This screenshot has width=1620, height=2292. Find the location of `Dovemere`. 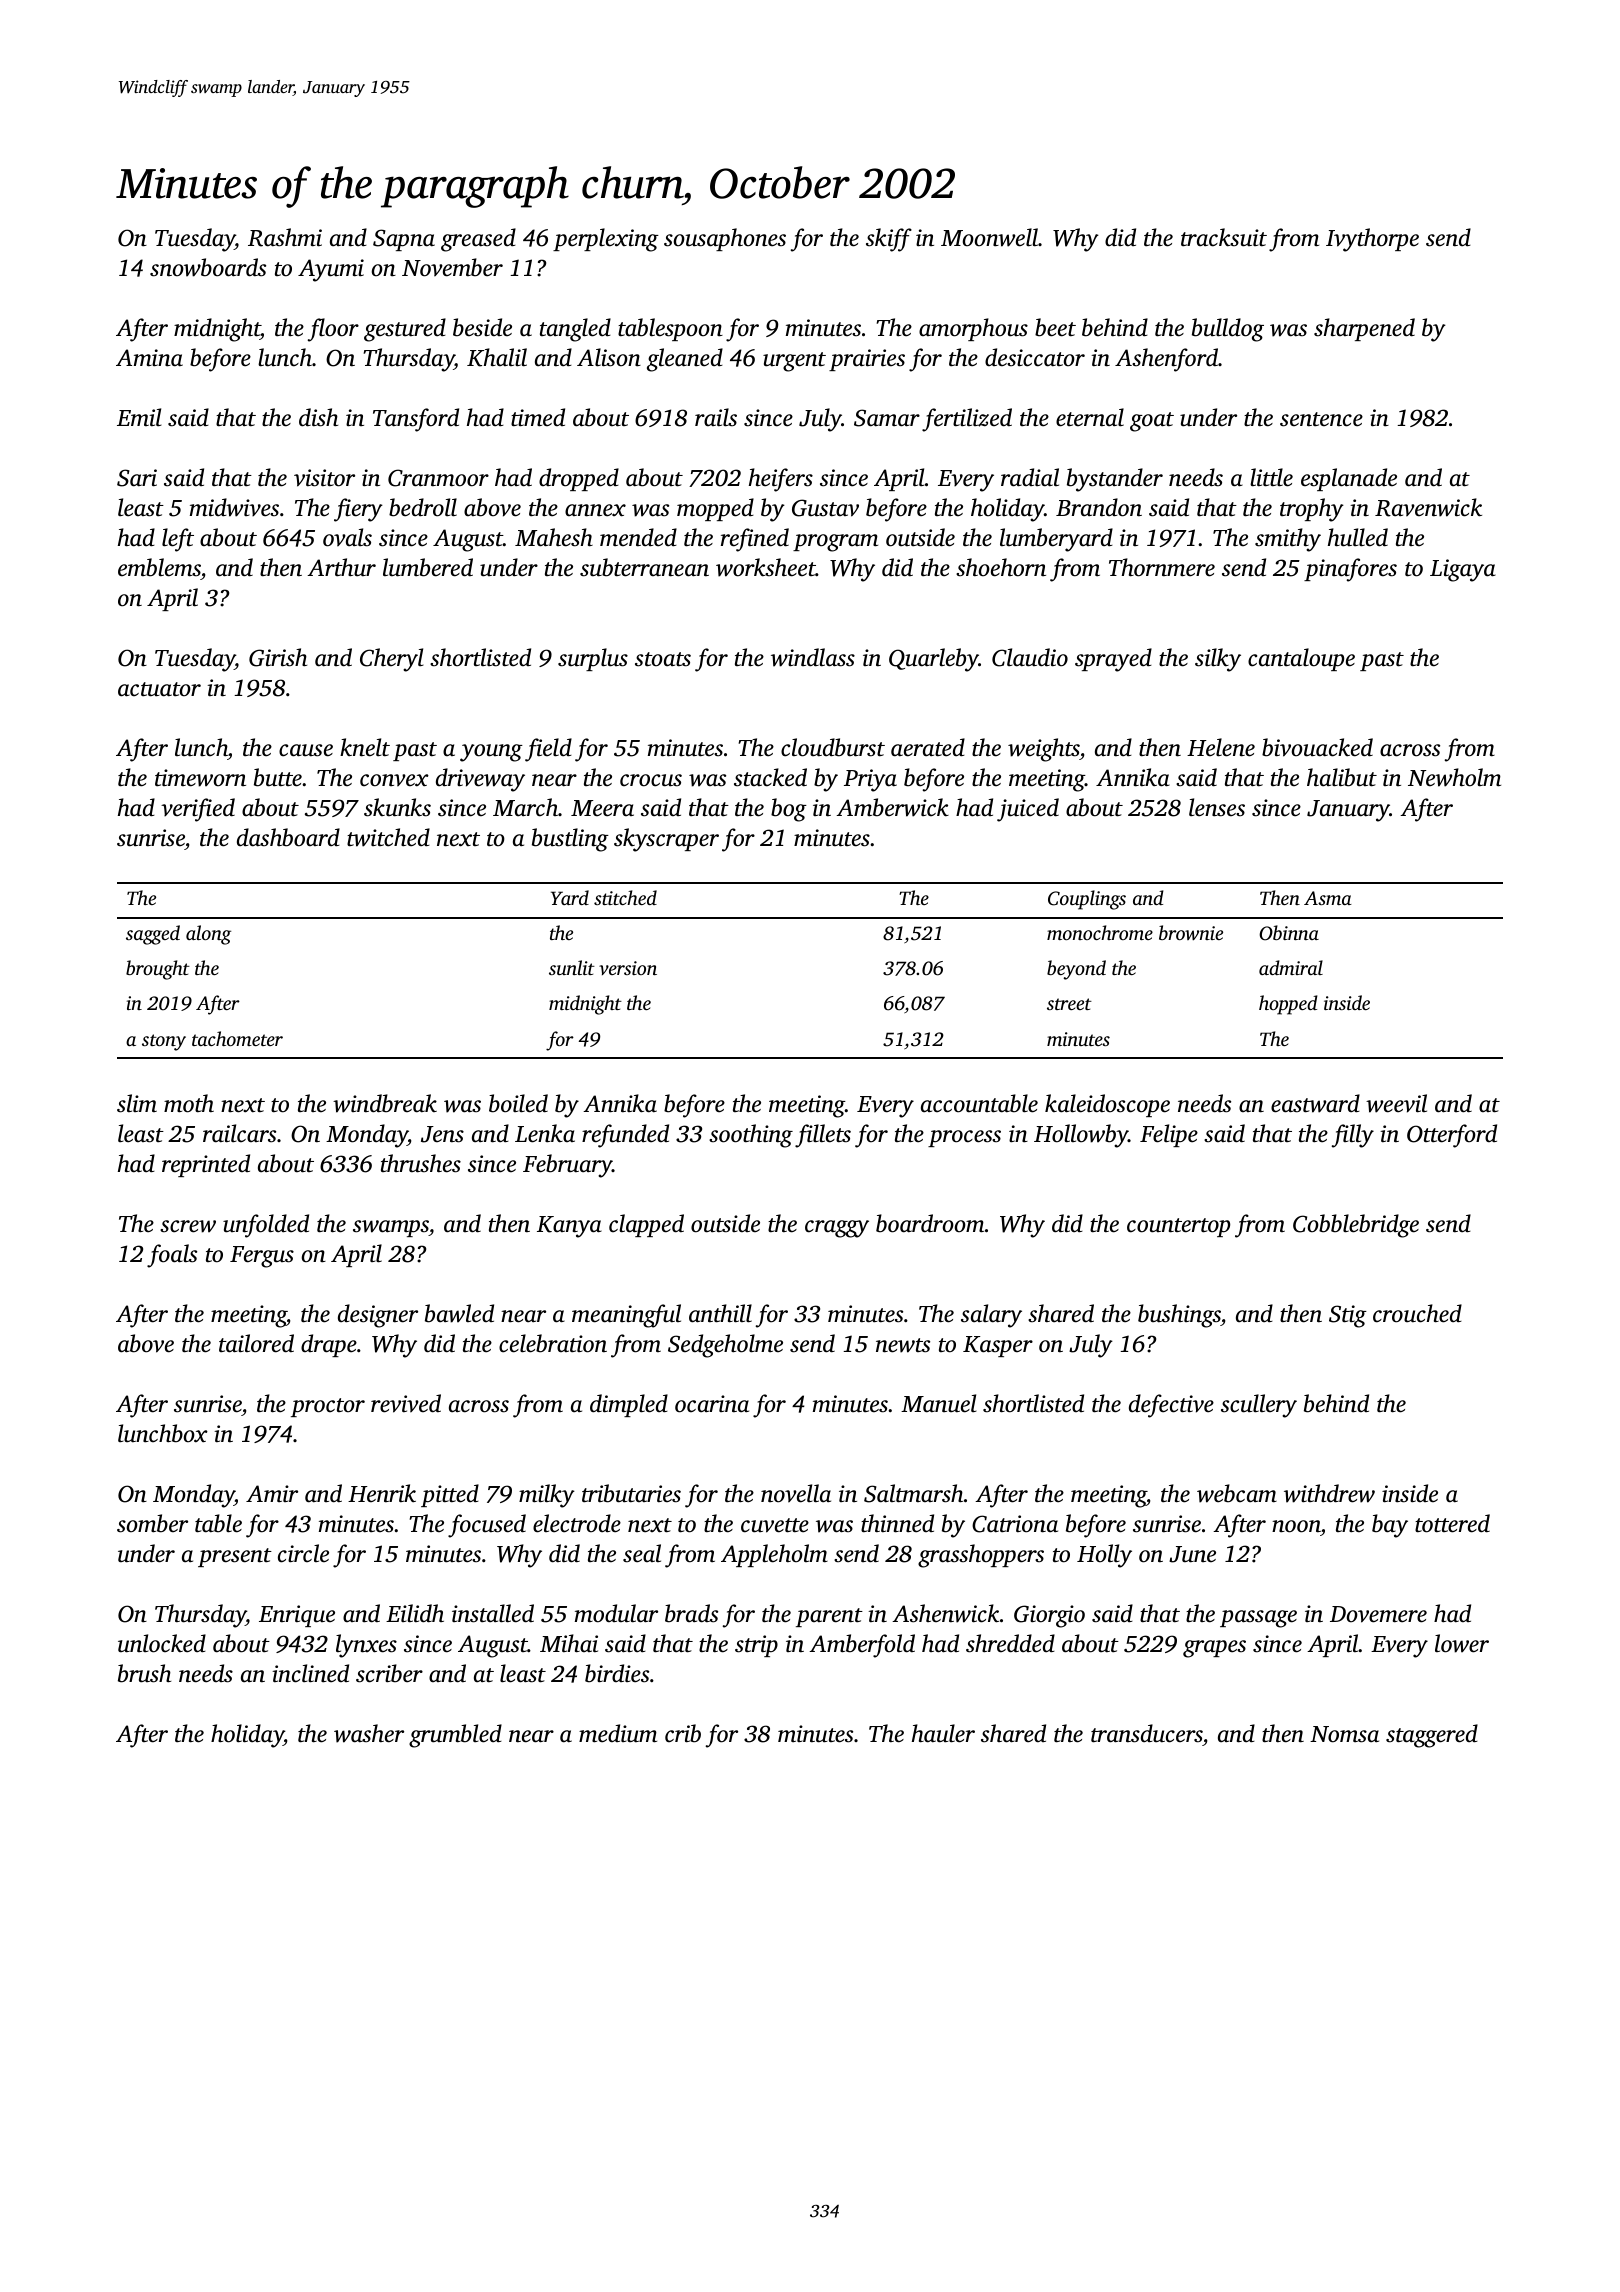

Dovemere is located at coordinates (1378, 1614).
